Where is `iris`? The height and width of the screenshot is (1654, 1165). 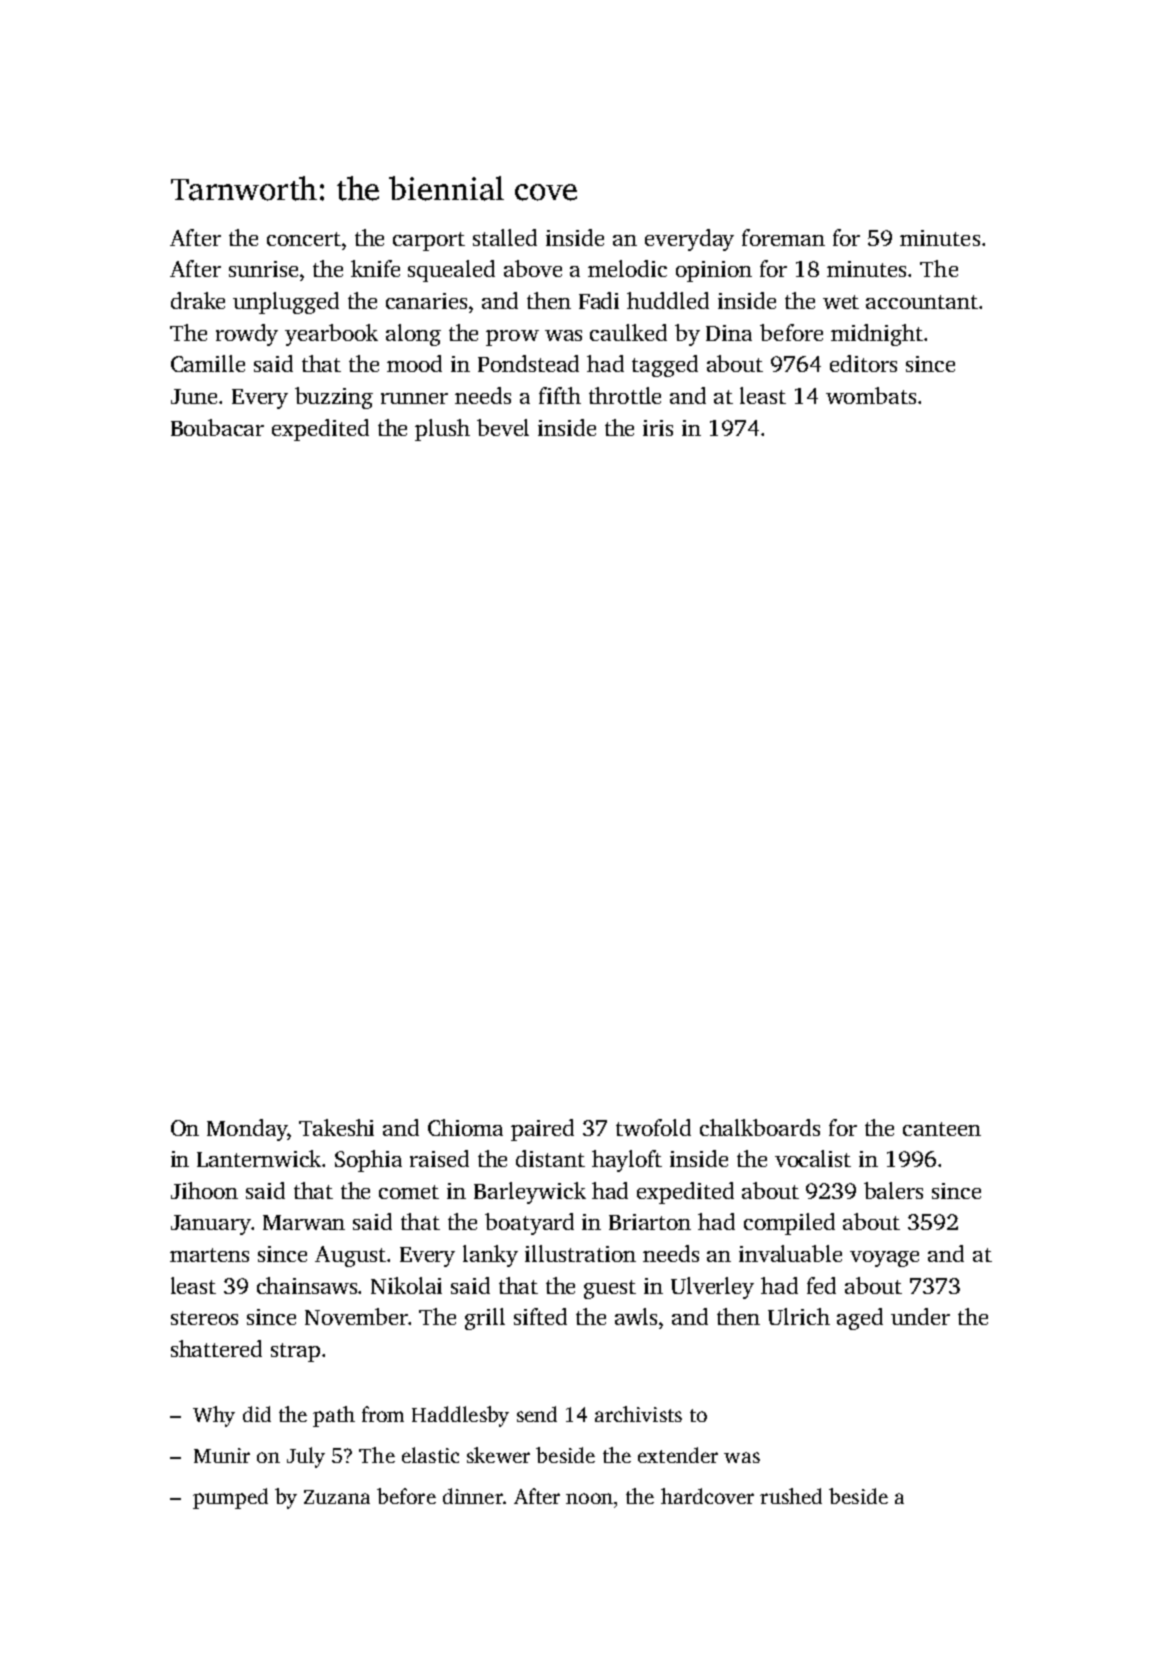 iris is located at coordinates (658, 428).
